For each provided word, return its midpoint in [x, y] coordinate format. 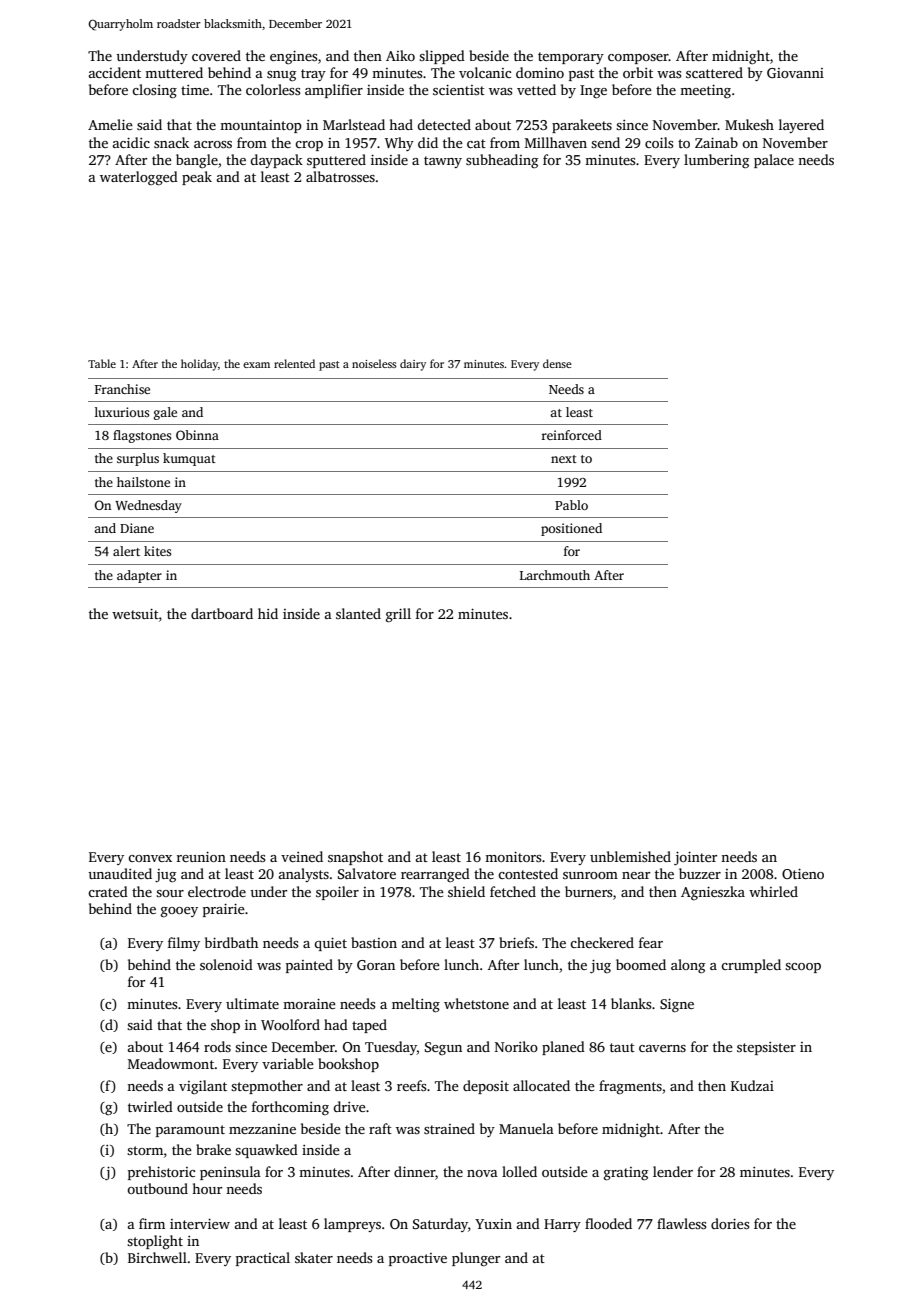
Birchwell [157, 1257]
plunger [476, 1259]
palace [774, 161]
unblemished [630, 856]
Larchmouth [555, 575]
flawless [681, 1223]
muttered [174, 72]
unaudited [120, 873]
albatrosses [340, 176]
